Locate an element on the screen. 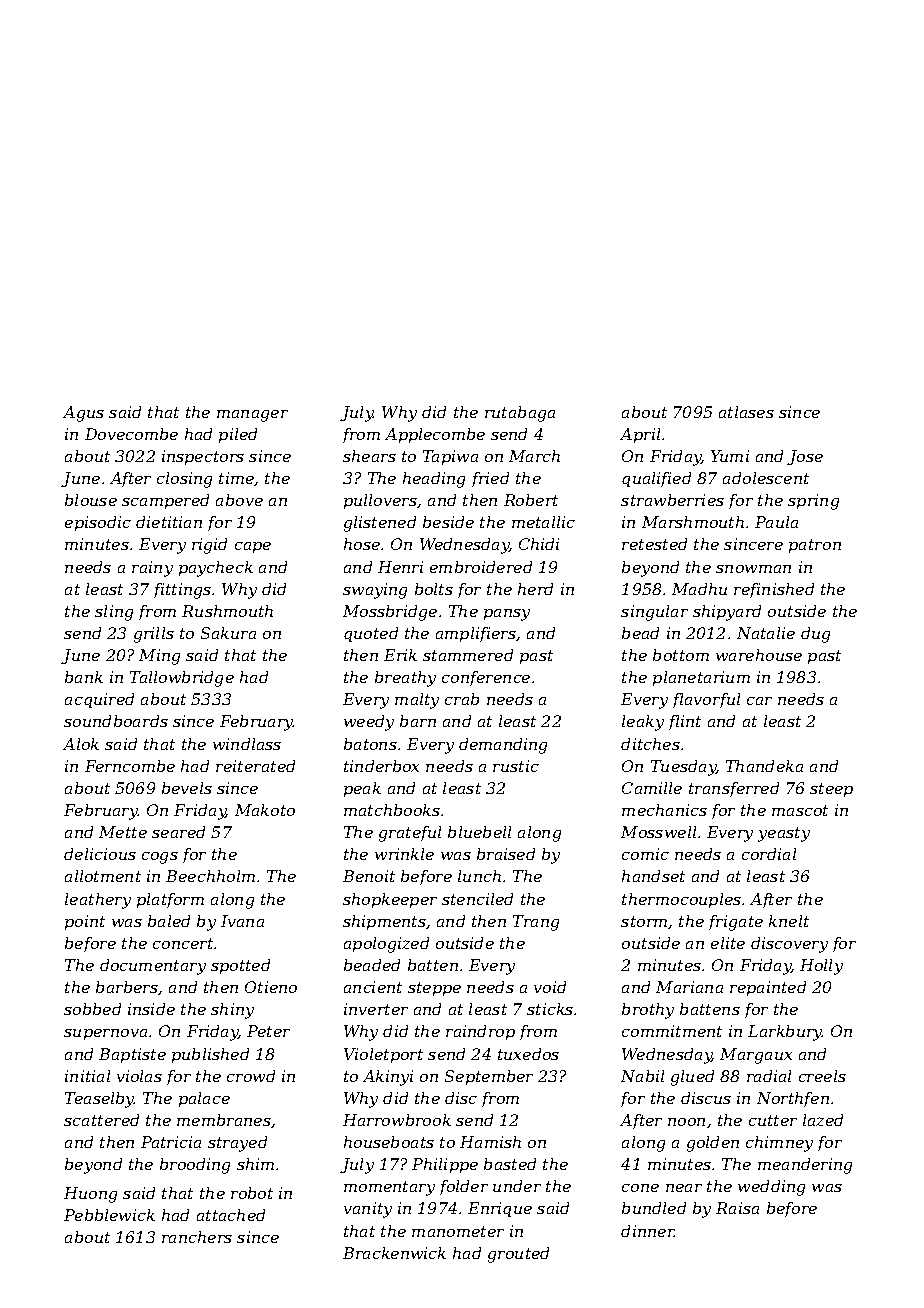 The image size is (924, 1308). Alok is located at coordinates (81, 744).
